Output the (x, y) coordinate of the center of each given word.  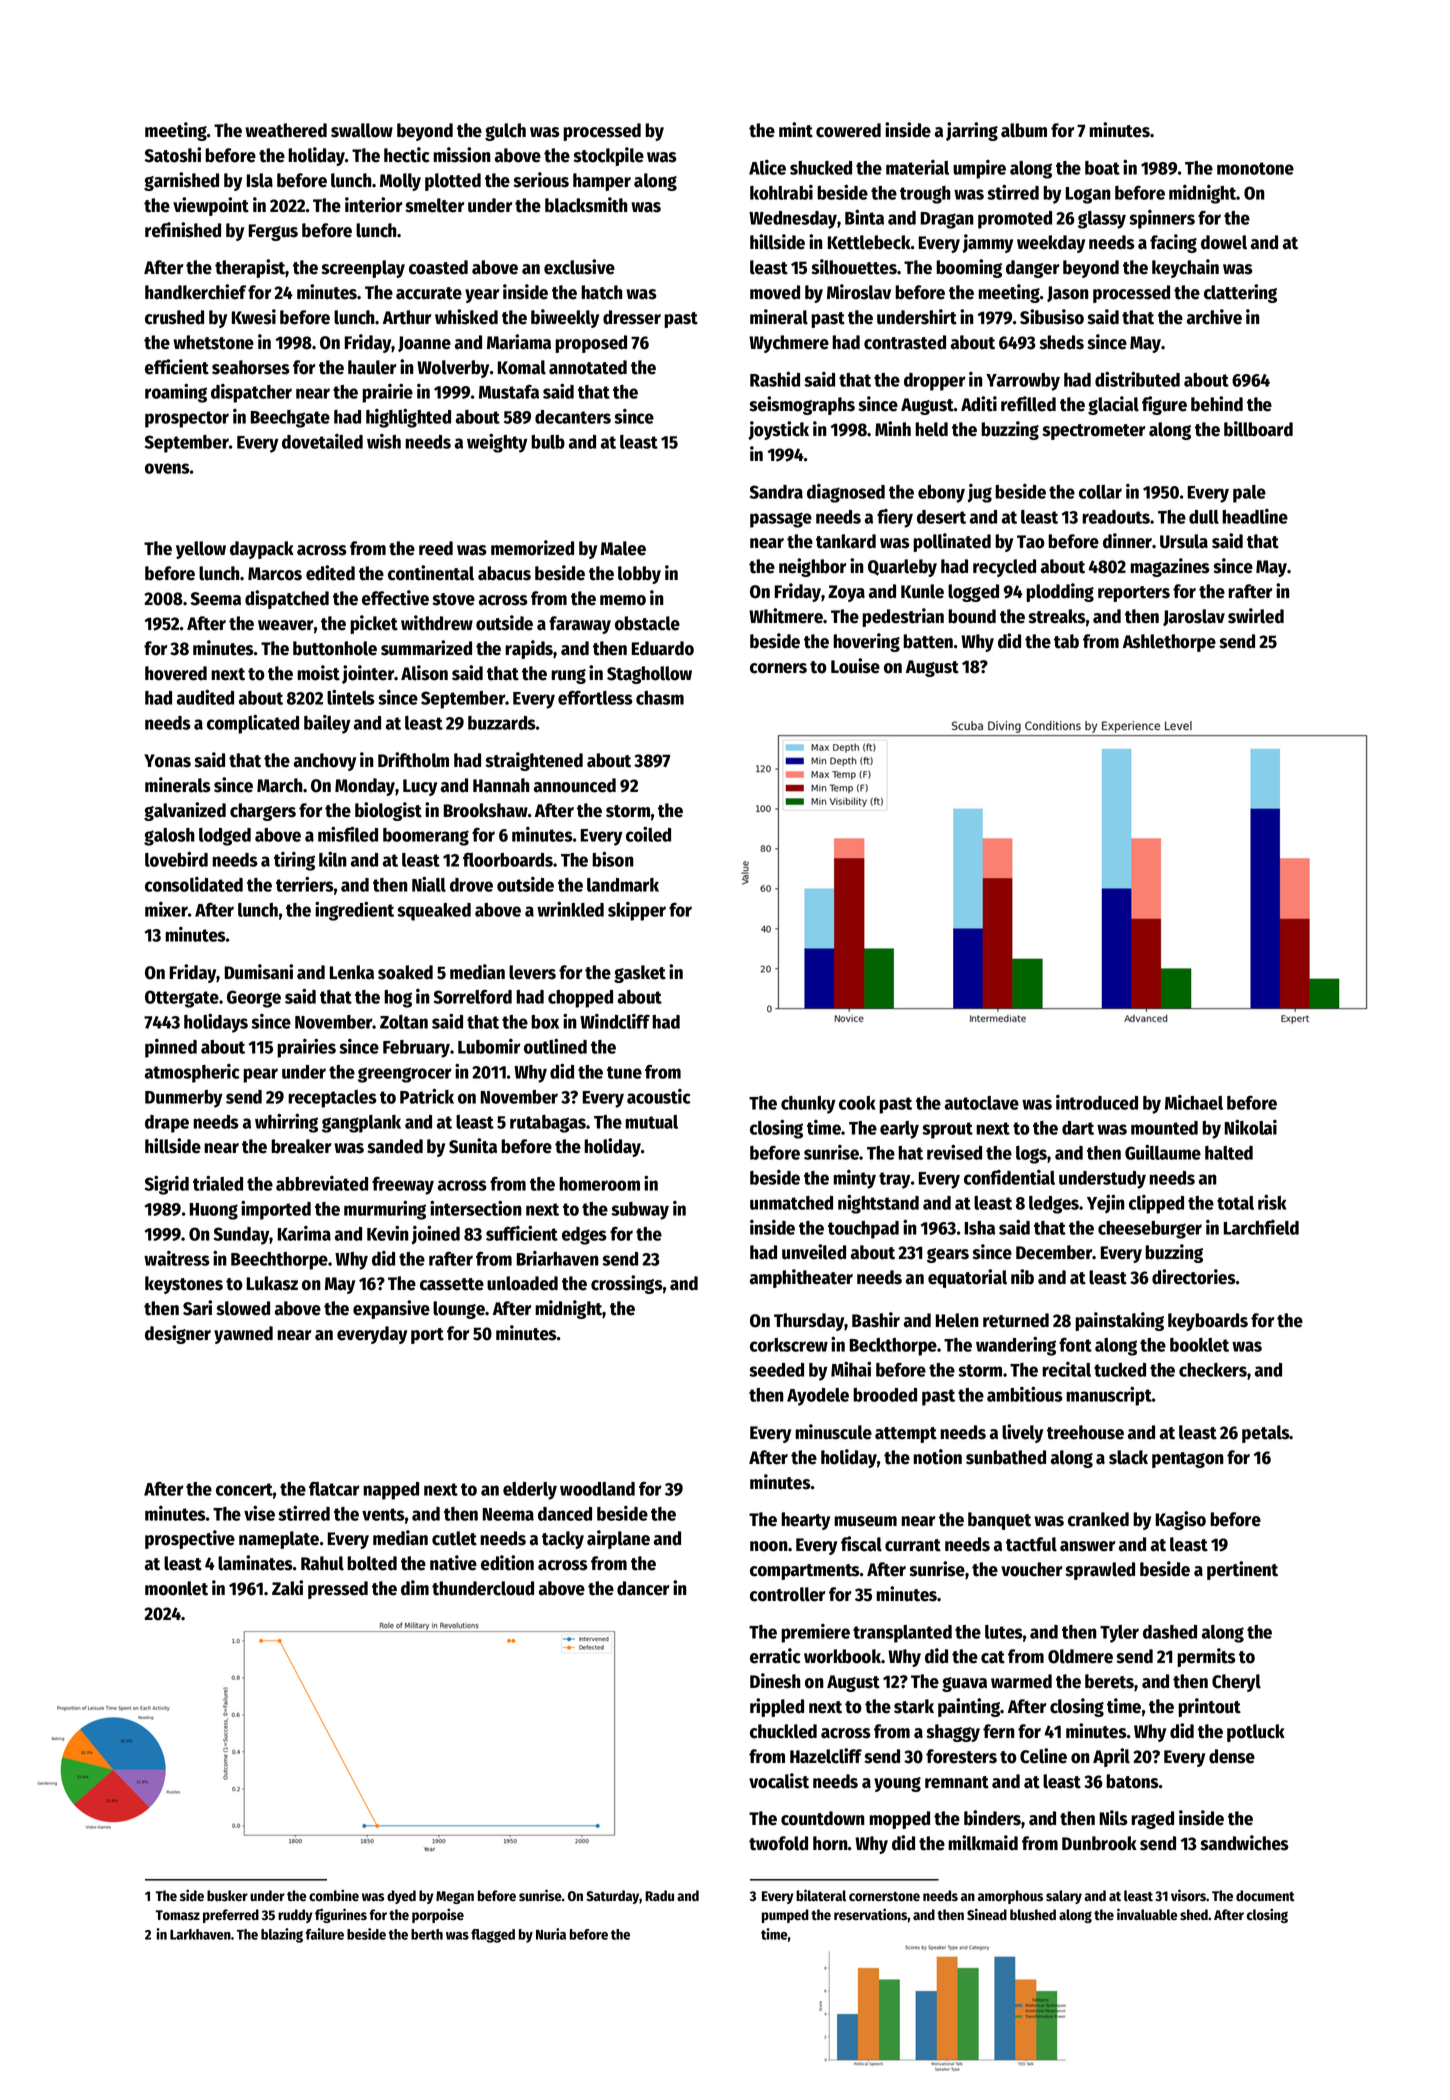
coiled (648, 834)
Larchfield (1261, 1227)
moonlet (176, 1588)
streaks (1057, 616)
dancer (643, 1588)
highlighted (408, 418)
